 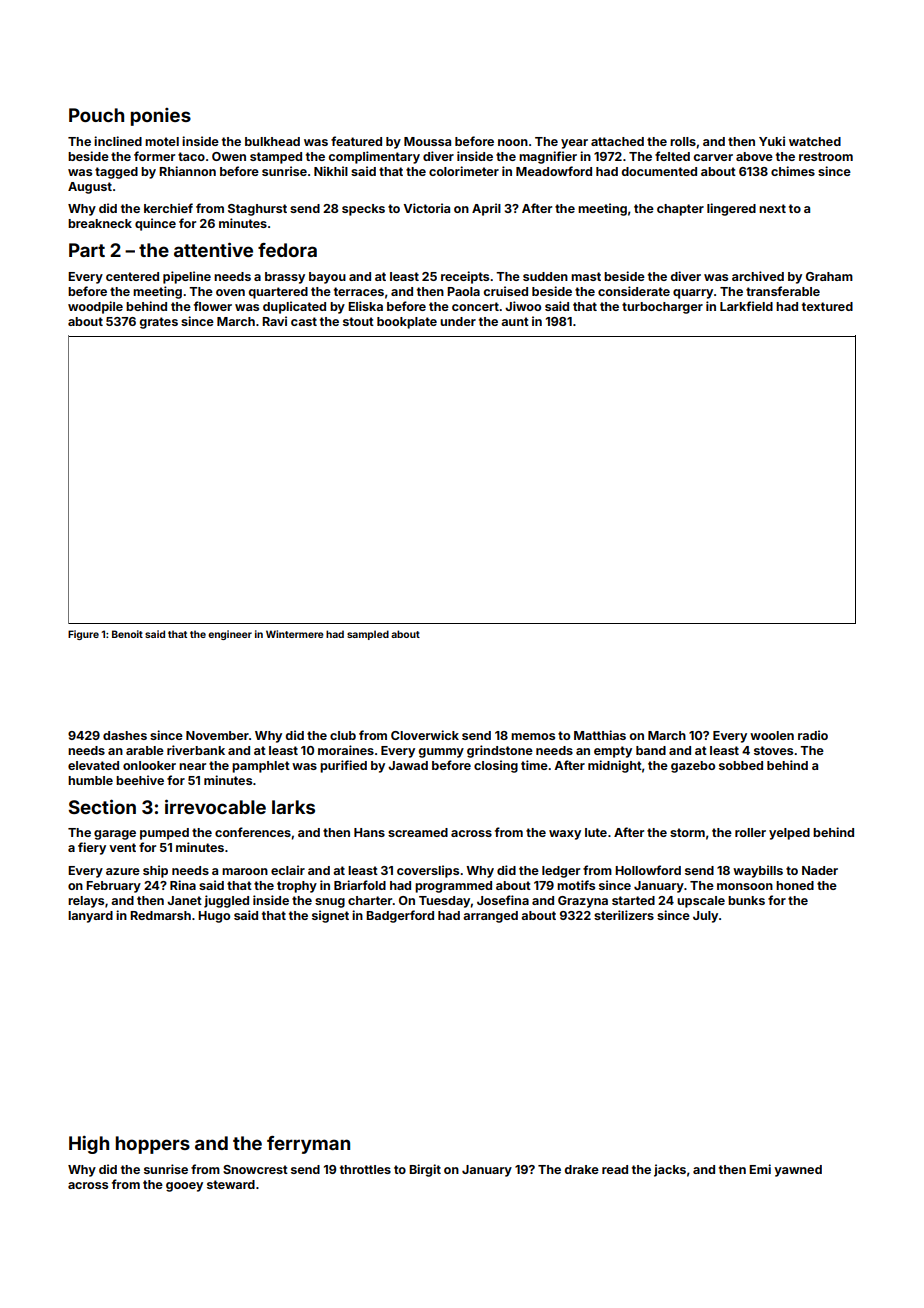 I want to click on High, so click(x=89, y=1145).
